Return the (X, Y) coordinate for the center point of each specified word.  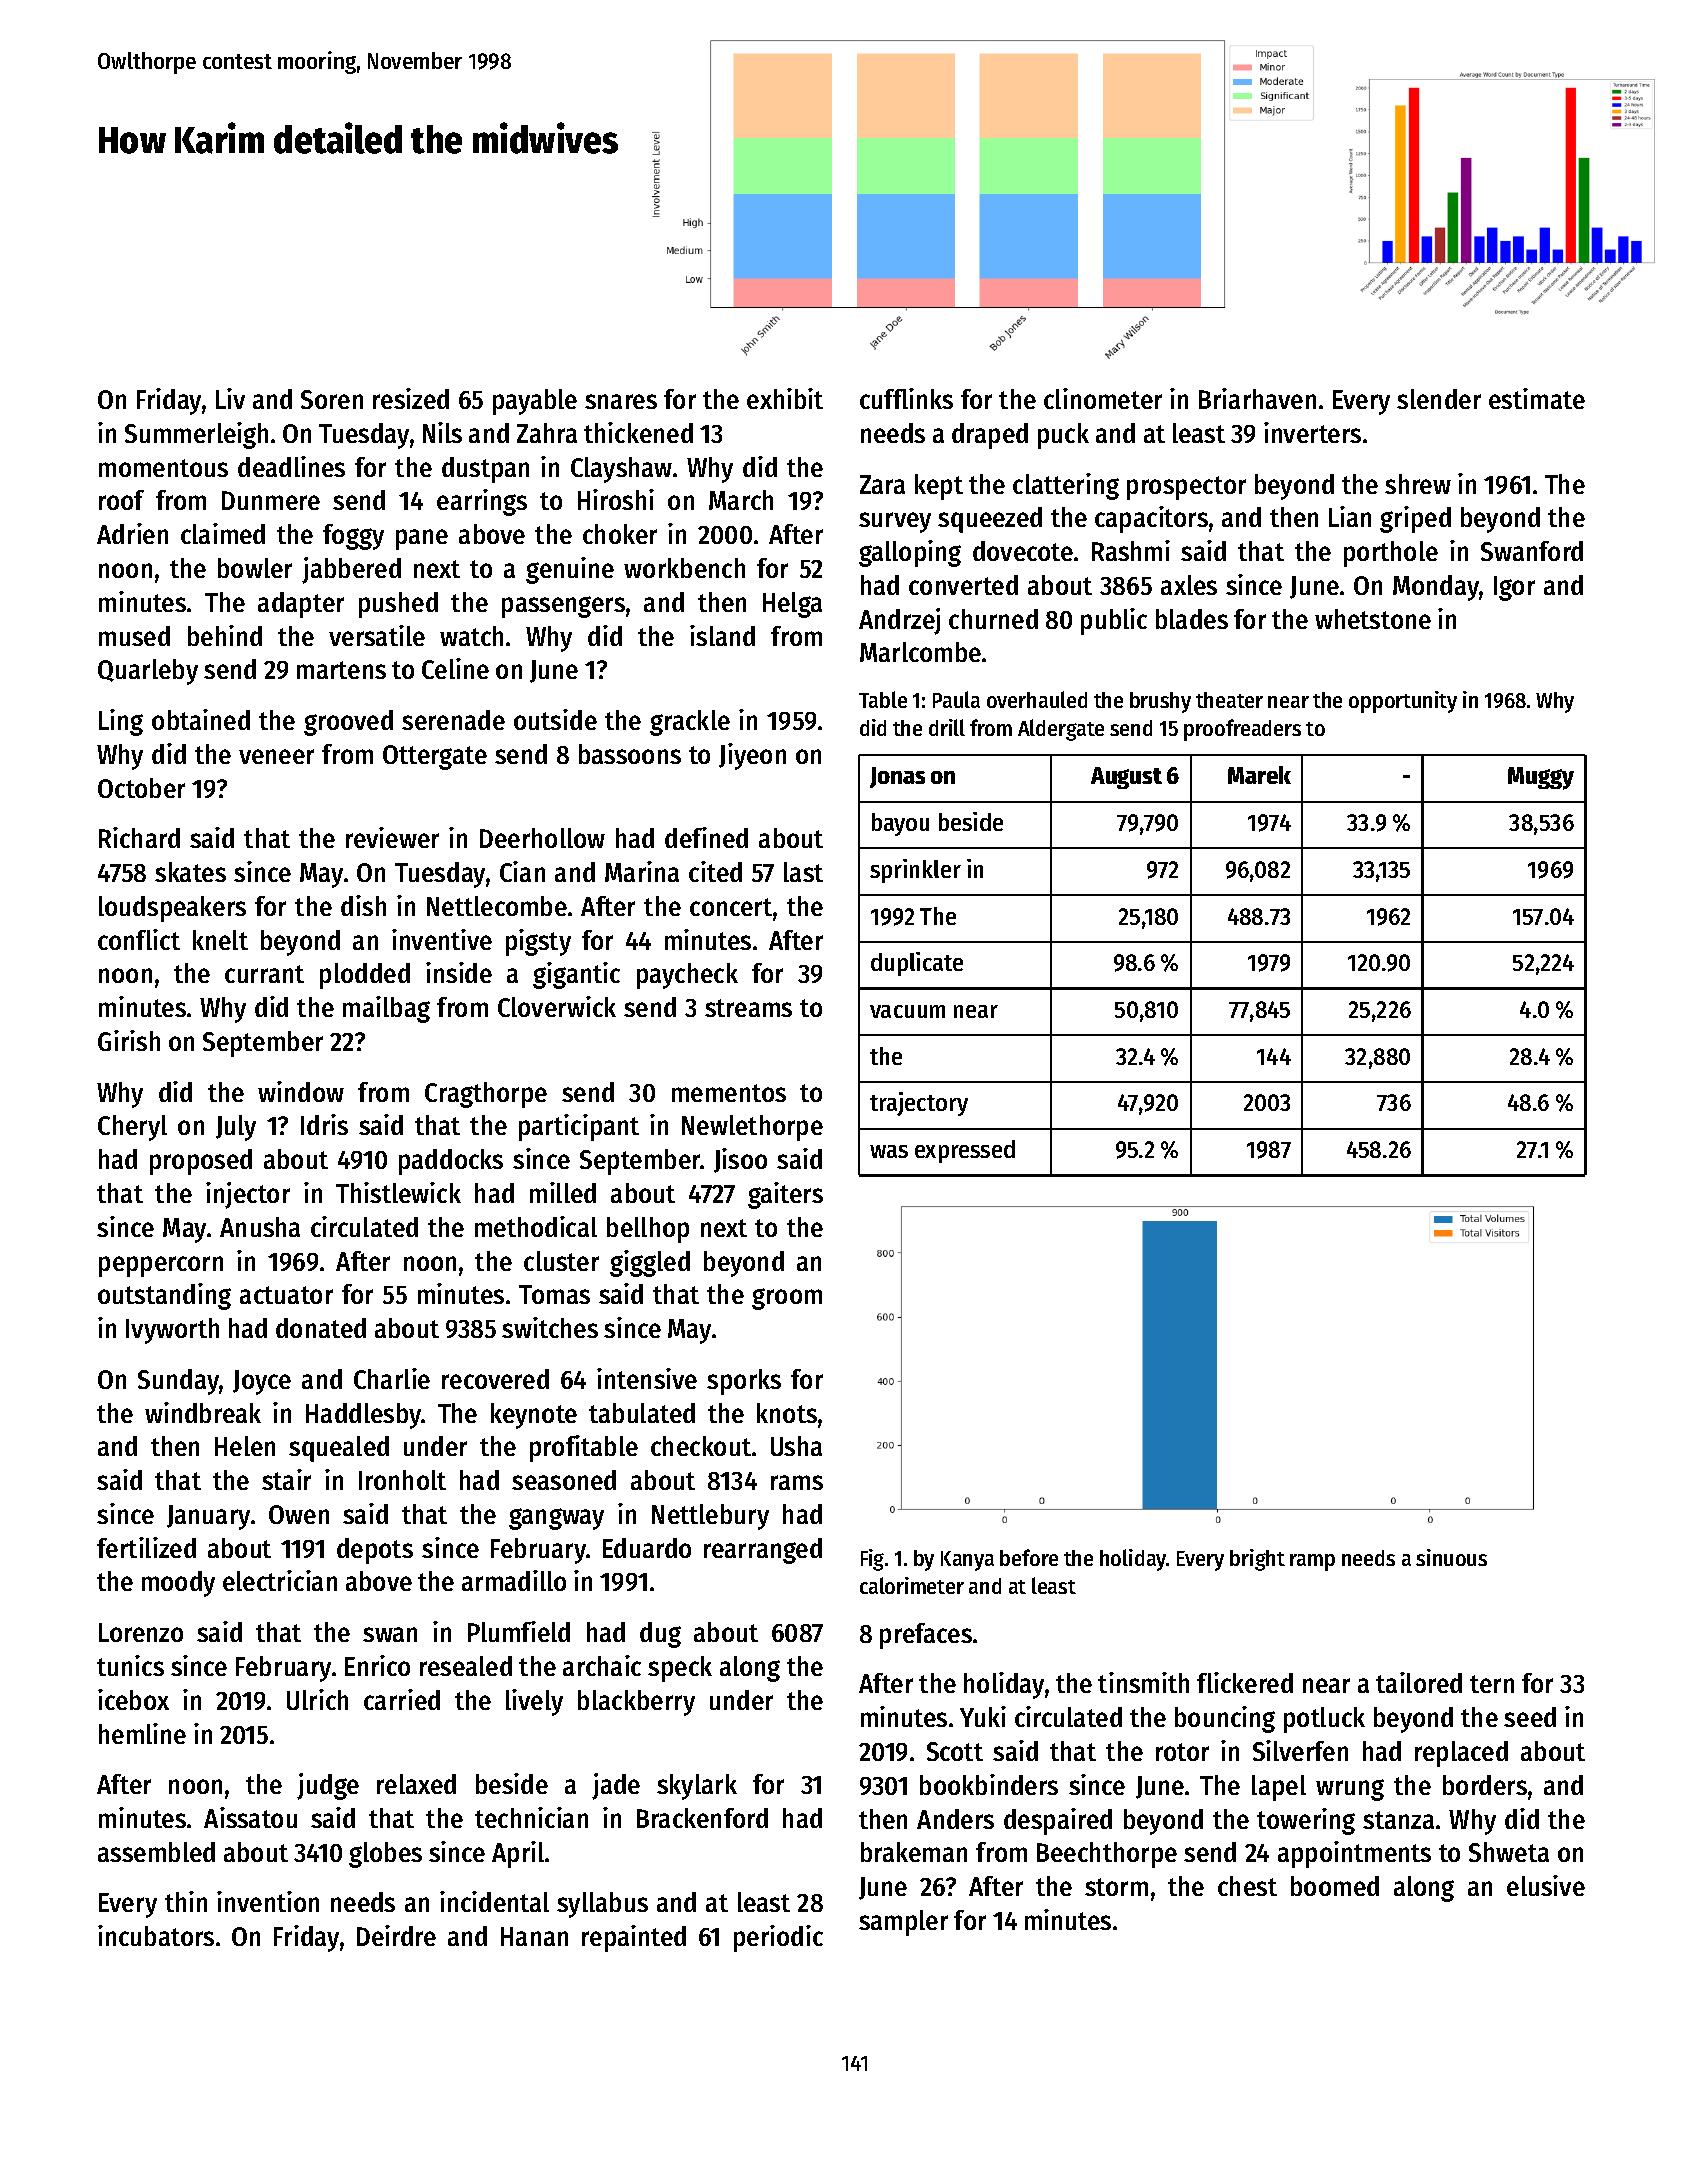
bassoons (630, 754)
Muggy (1541, 778)
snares (621, 401)
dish (363, 905)
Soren (332, 399)
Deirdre (396, 1935)
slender (1439, 399)
